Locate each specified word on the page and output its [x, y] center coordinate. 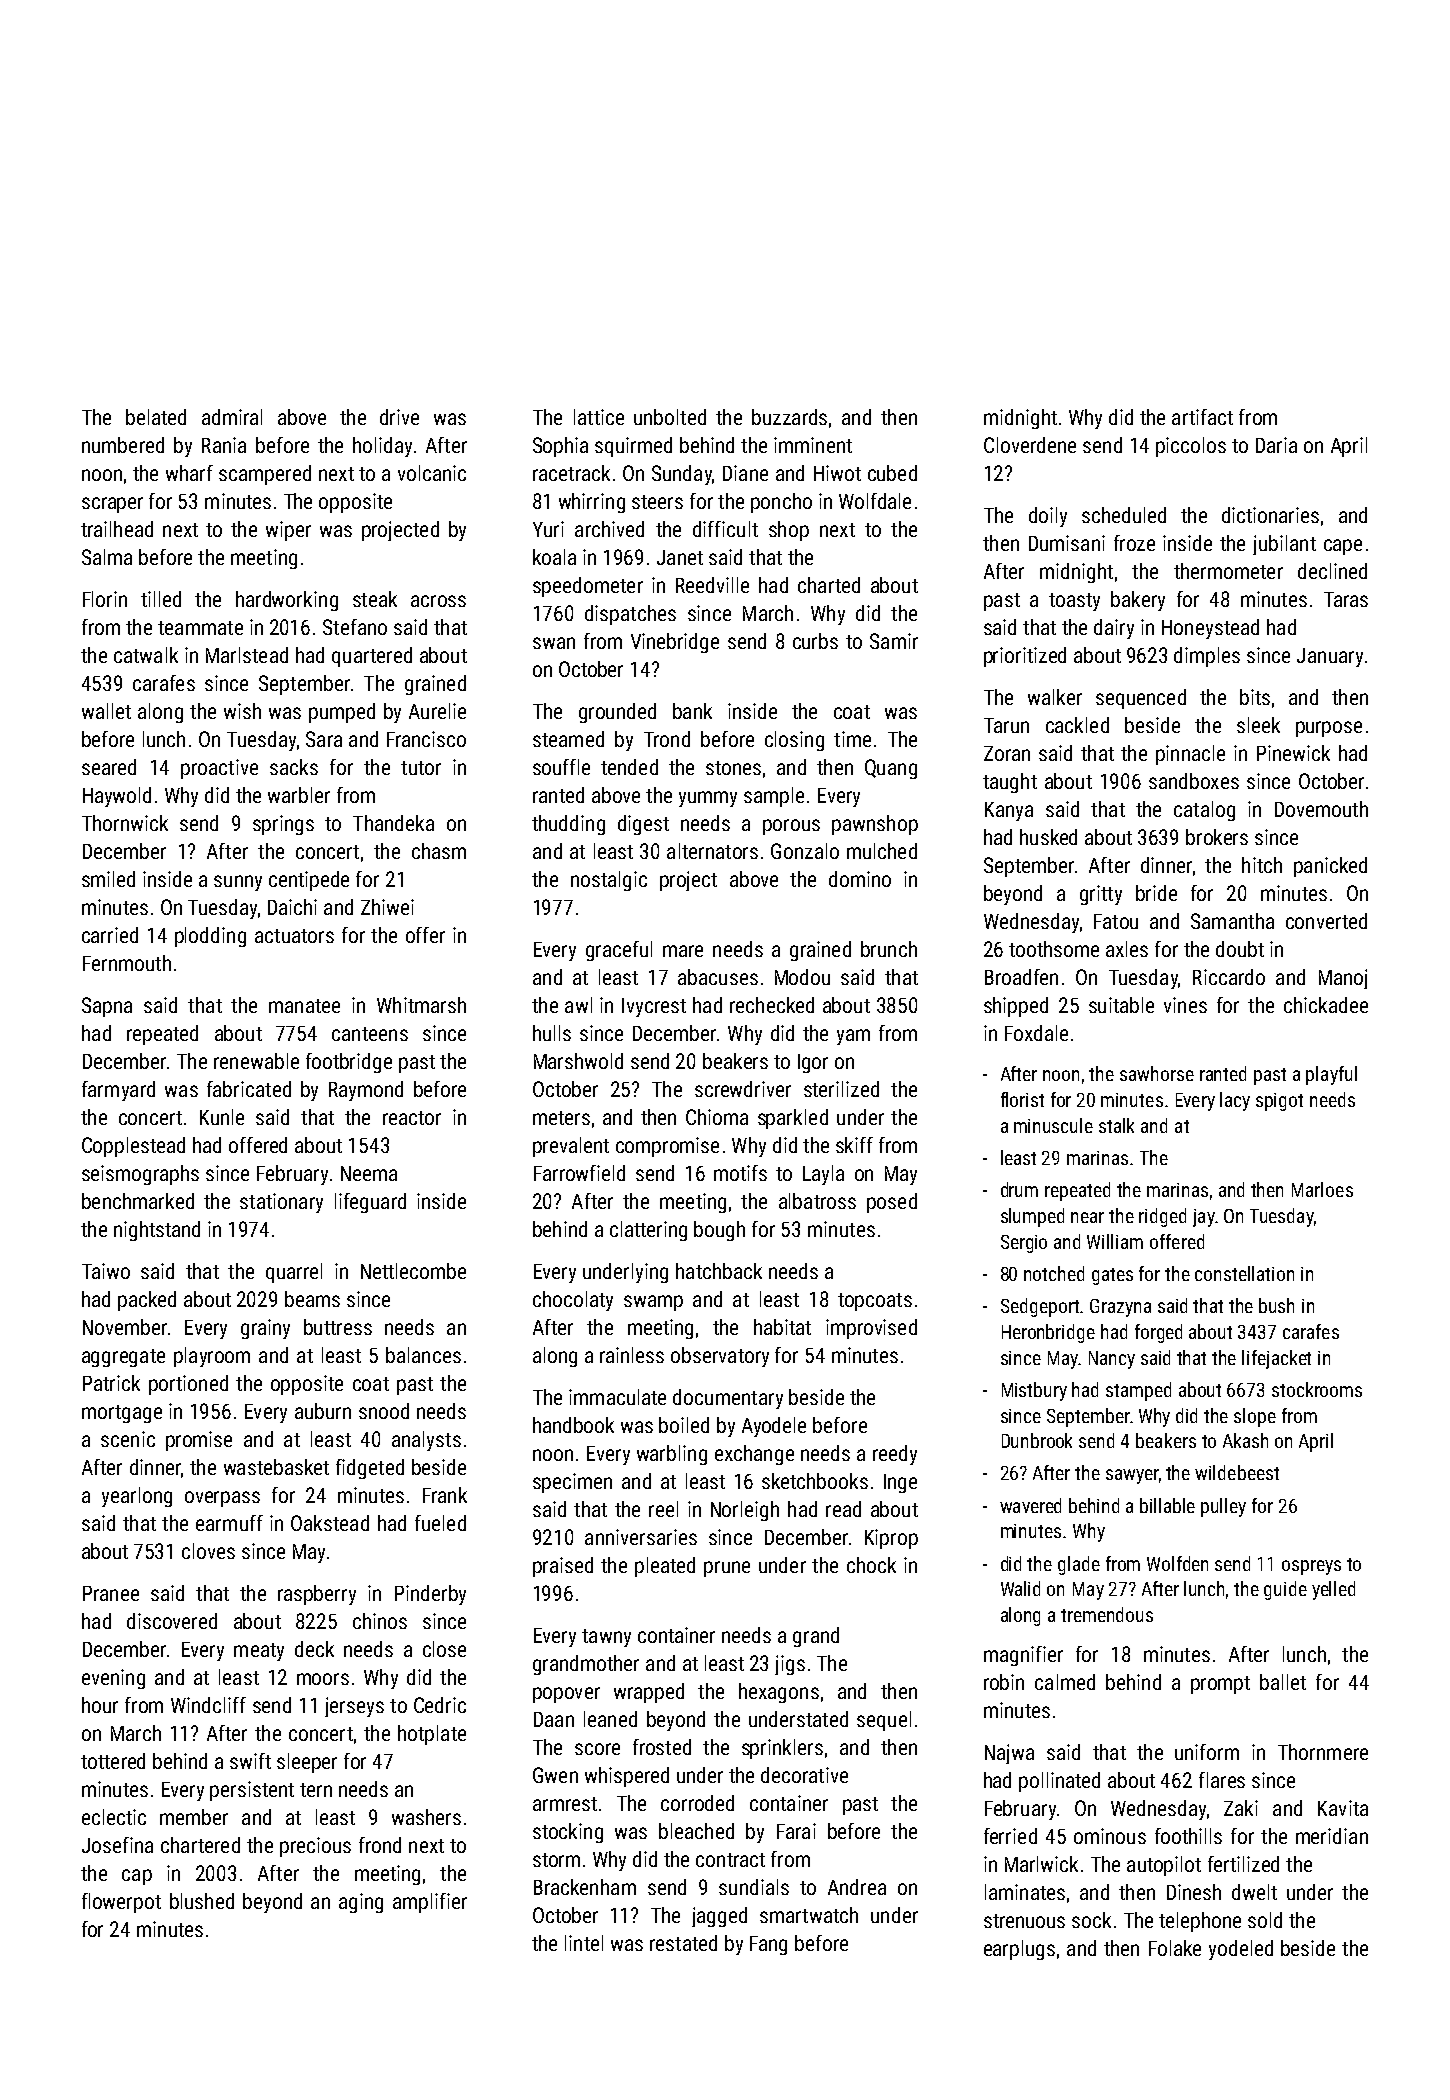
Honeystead [1210, 629]
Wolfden [1177, 1563]
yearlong [137, 1497]
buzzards [789, 417]
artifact [1202, 417]
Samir [894, 641]
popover [566, 1695]
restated [683, 1943]
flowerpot [121, 1903]
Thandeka [393, 823]
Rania [224, 445]
